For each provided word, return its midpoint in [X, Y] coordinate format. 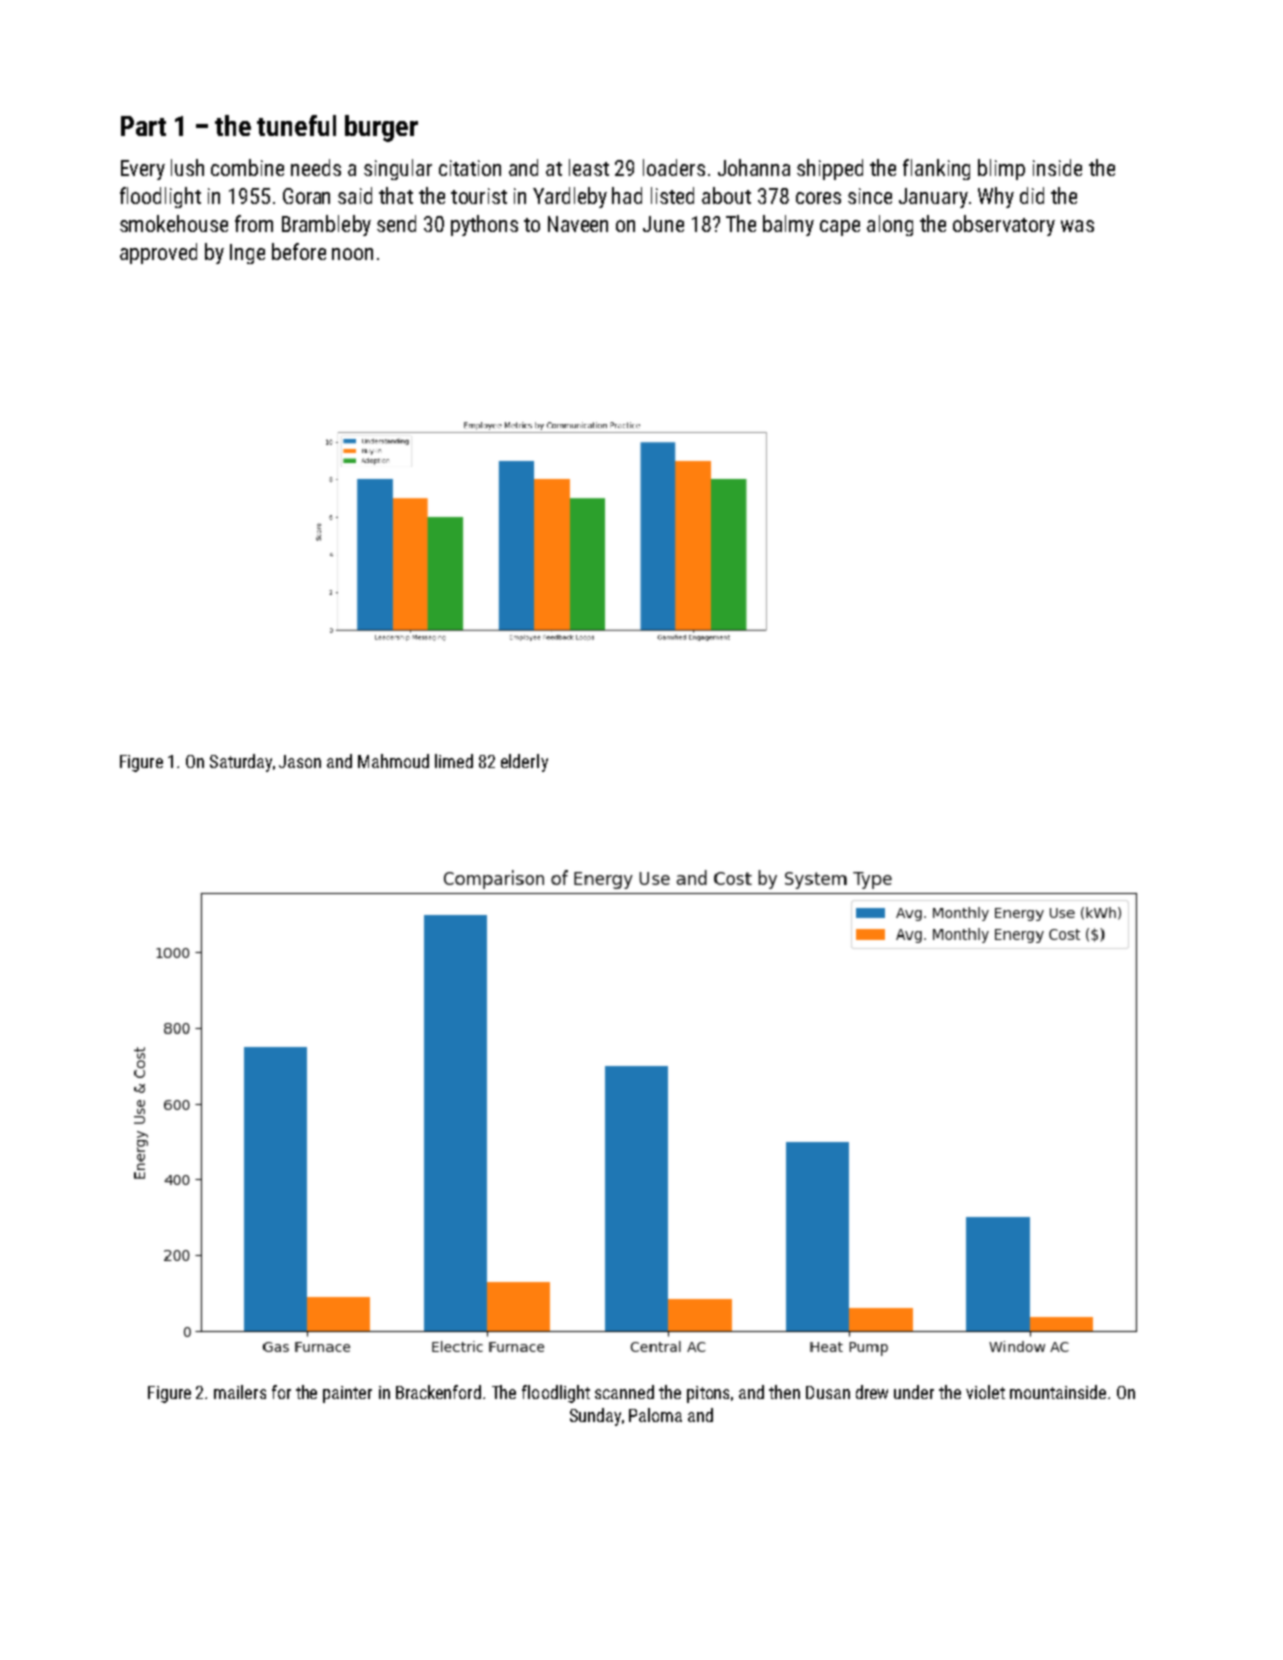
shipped [830, 169]
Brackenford [438, 1392]
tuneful [296, 125]
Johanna [754, 167]
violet [985, 1392]
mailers [240, 1392]
